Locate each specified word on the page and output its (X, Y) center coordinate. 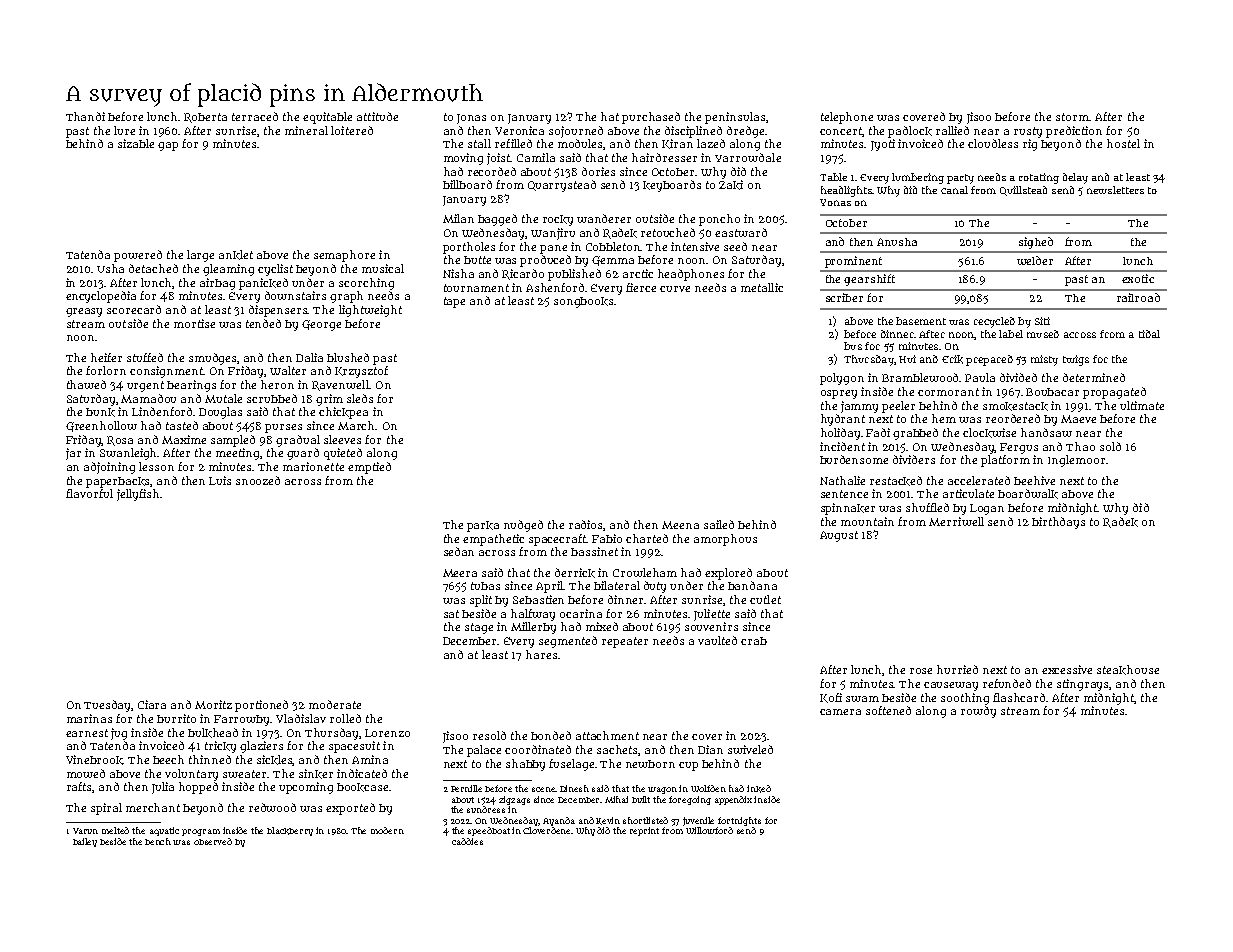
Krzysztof (361, 372)
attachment (607, 735)
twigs (1076, 360)
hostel (1123, 143)
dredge (745, 132)
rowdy (978, 712)
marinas (89, 718)
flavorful (89, 493)
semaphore (344, 256)
